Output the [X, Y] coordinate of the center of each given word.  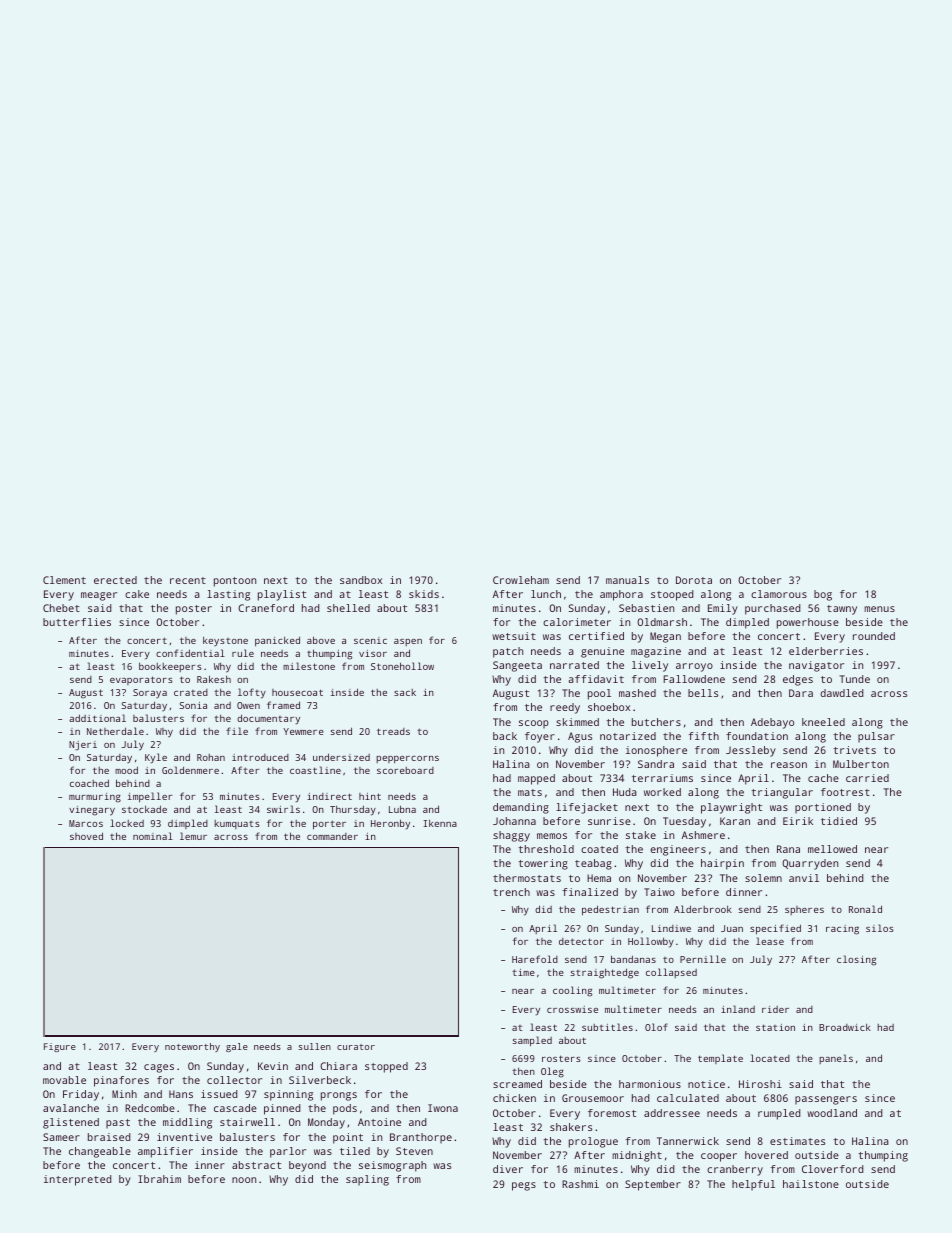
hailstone [811, 1184]
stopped [386, 1067]
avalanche [71, 1108]
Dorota [694, 580]
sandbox [361, 580]
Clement [64, 580]
